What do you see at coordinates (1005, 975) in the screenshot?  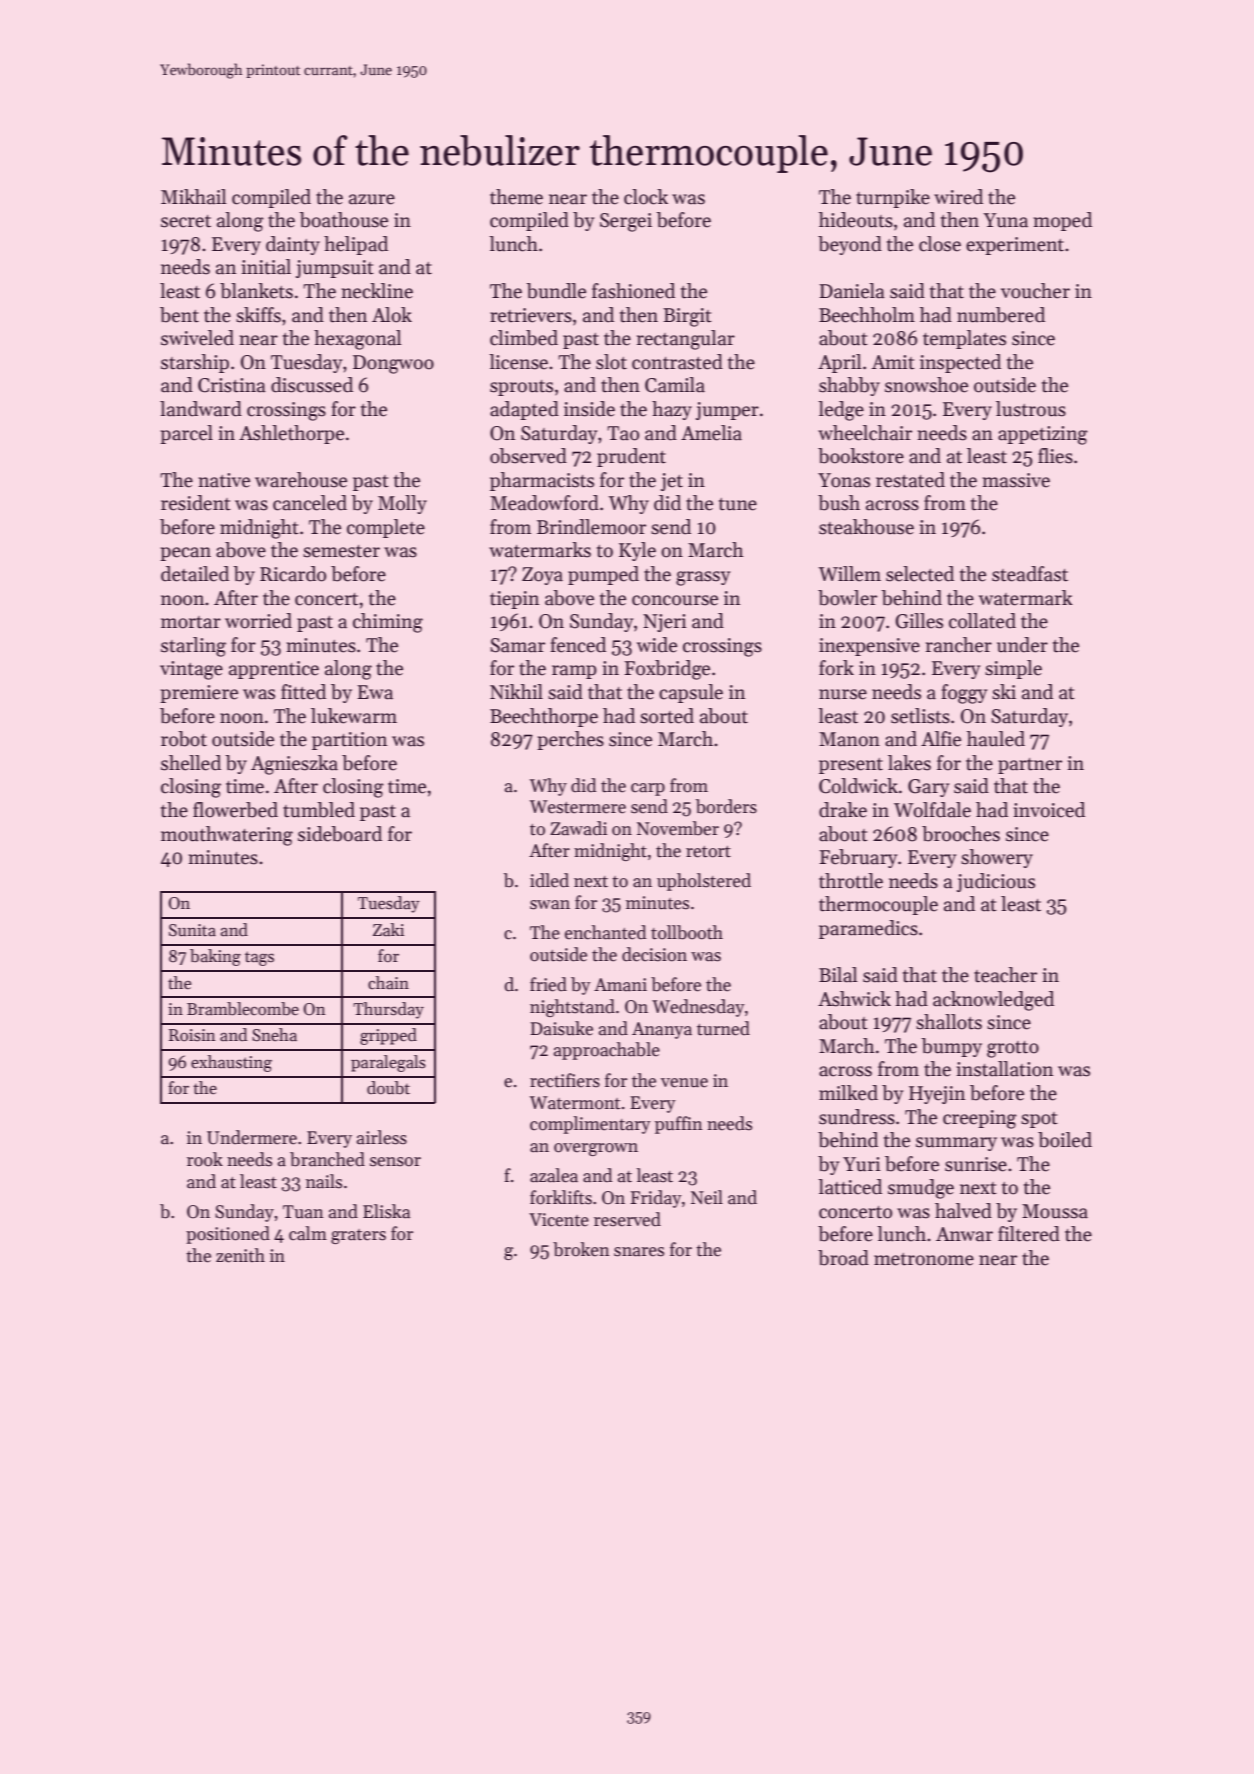 I see `teacher` at bounding box center [1005, 975].
